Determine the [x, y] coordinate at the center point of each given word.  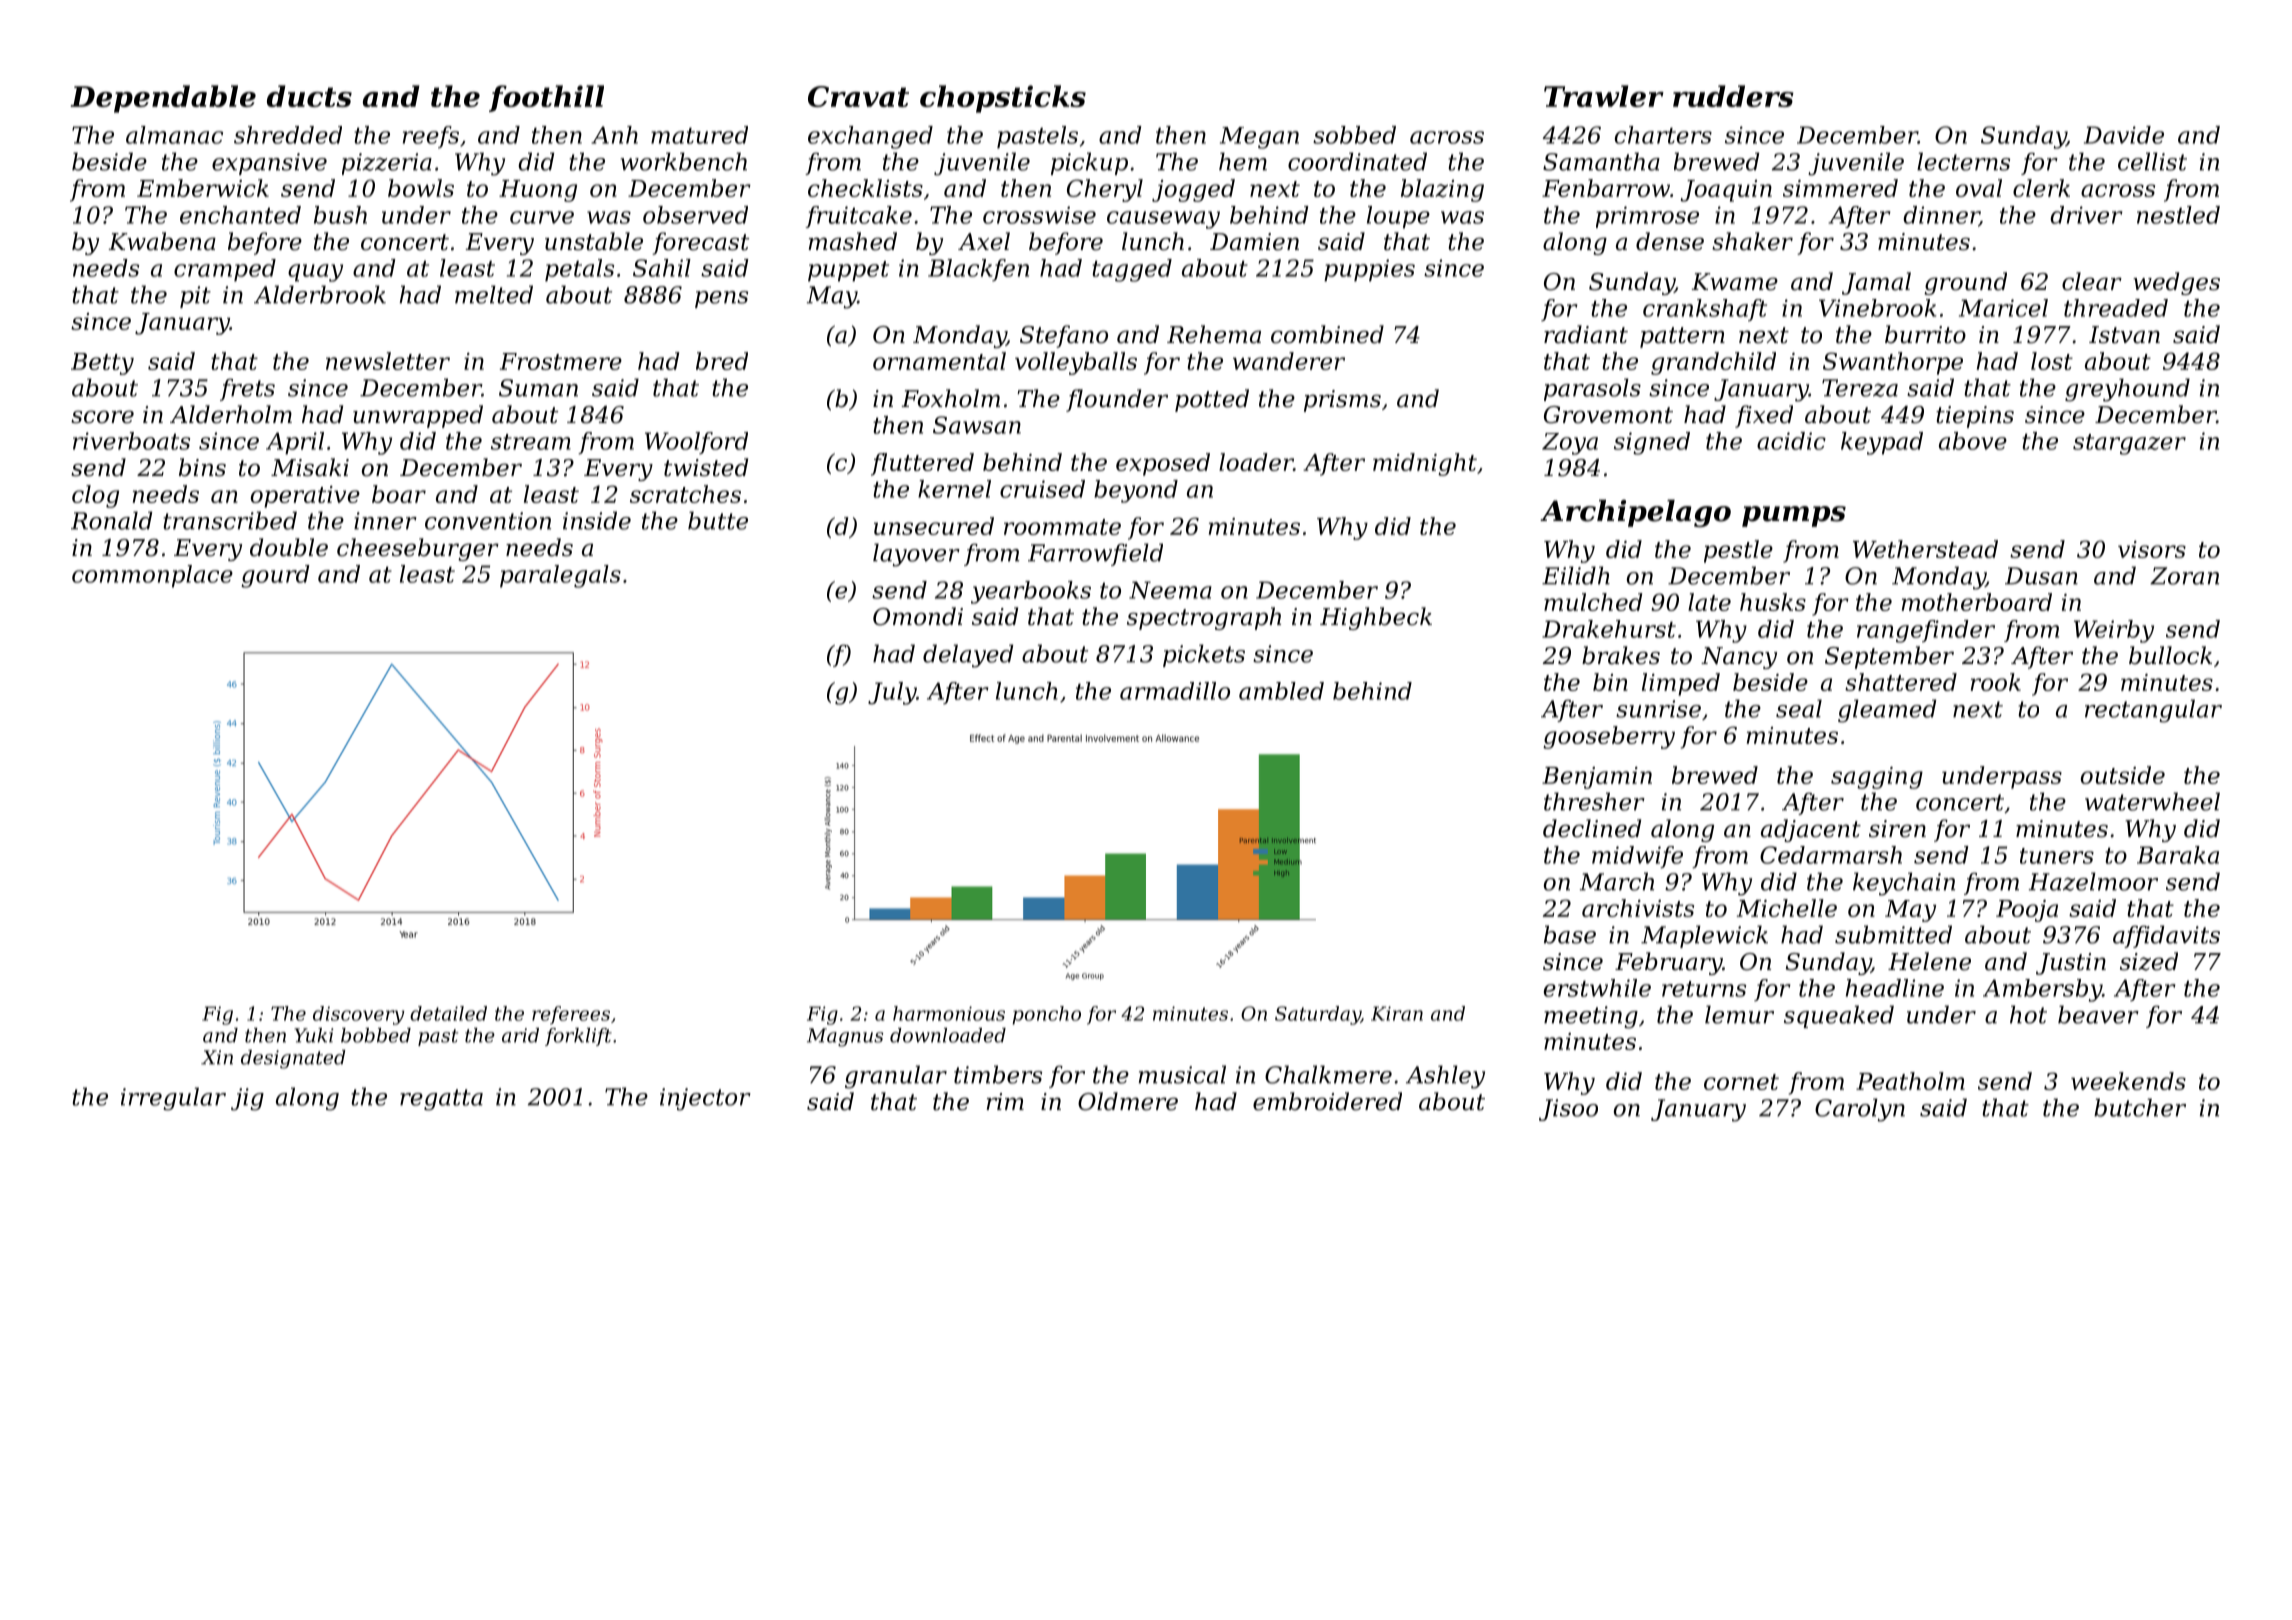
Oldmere [1128, 1101]
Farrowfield [1095, 554]
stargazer [2129, 444]
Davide [2124, 135]
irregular [173, 1099]
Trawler [1604, 96]
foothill [546, 98]
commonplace [152, 576]
